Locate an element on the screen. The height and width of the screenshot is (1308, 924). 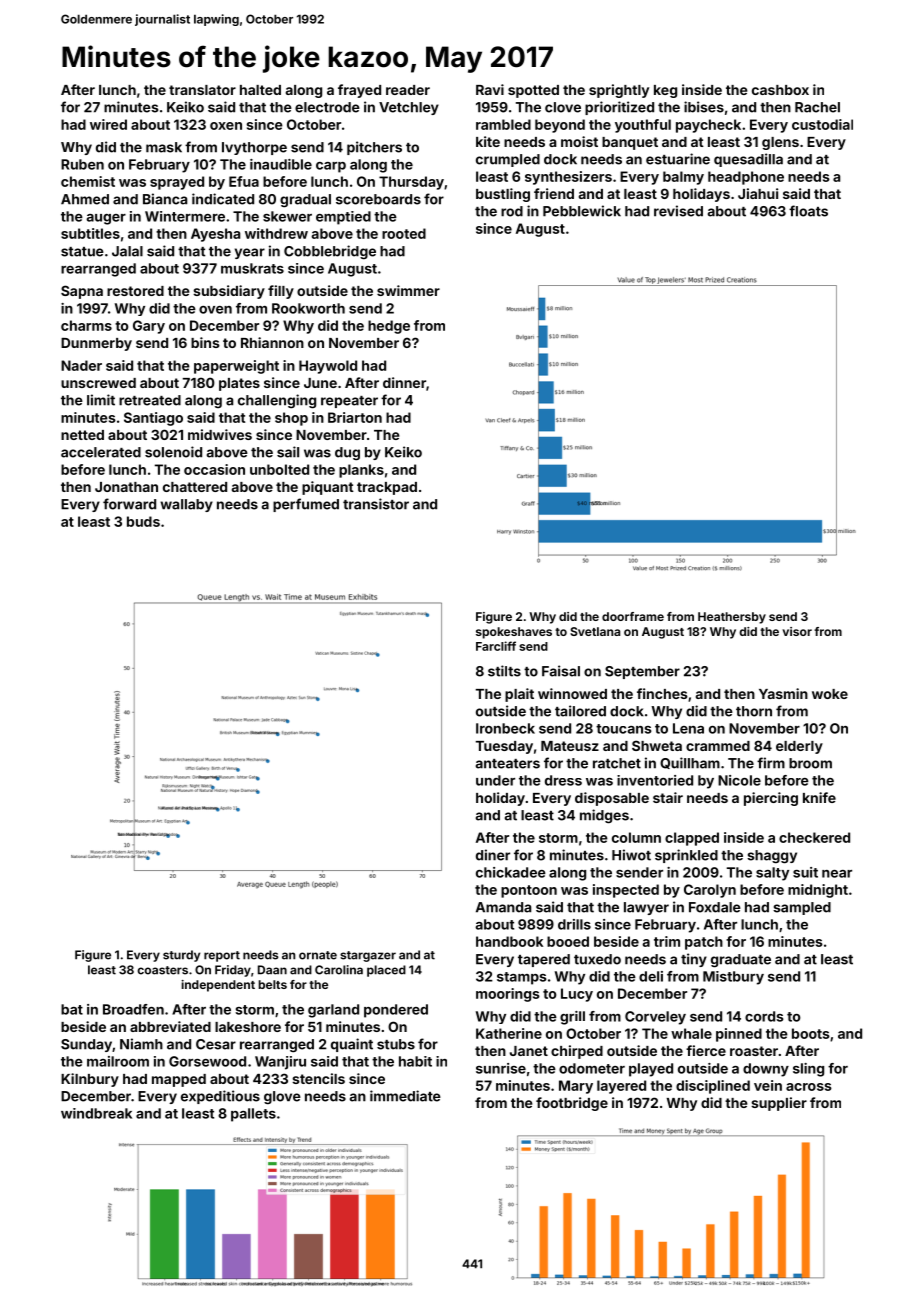
ornate is located at coordinates (318, 955).
